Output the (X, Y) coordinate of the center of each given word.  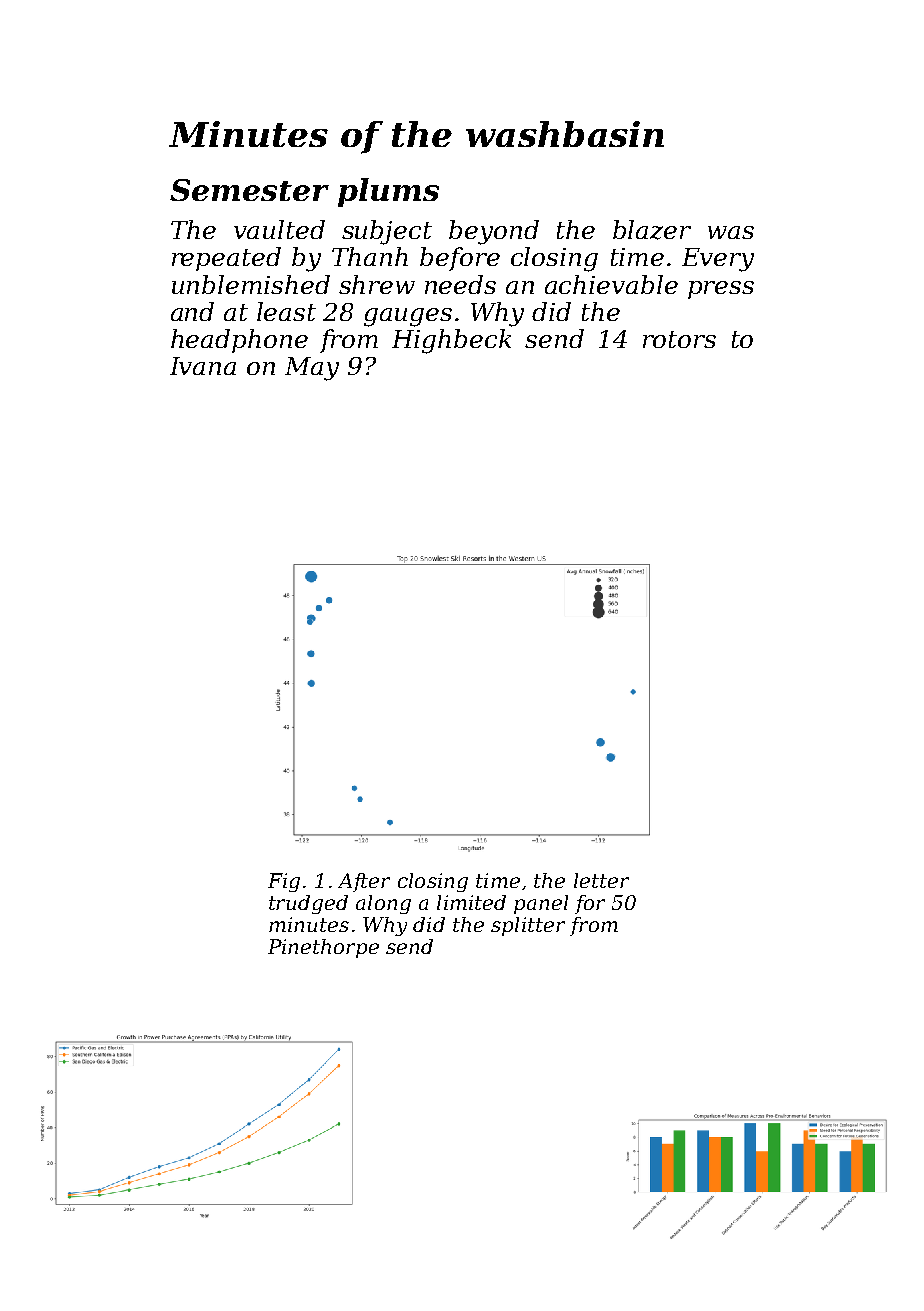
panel (541, 904)
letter (601, 880)
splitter (528, 926)
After (364, 882)
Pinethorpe (323, 948)
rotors (679, 339)
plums (388, 192)
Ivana (203, 366)
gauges (408, 317)
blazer (652, 230)
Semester (249, 190)
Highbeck (451, 341)
